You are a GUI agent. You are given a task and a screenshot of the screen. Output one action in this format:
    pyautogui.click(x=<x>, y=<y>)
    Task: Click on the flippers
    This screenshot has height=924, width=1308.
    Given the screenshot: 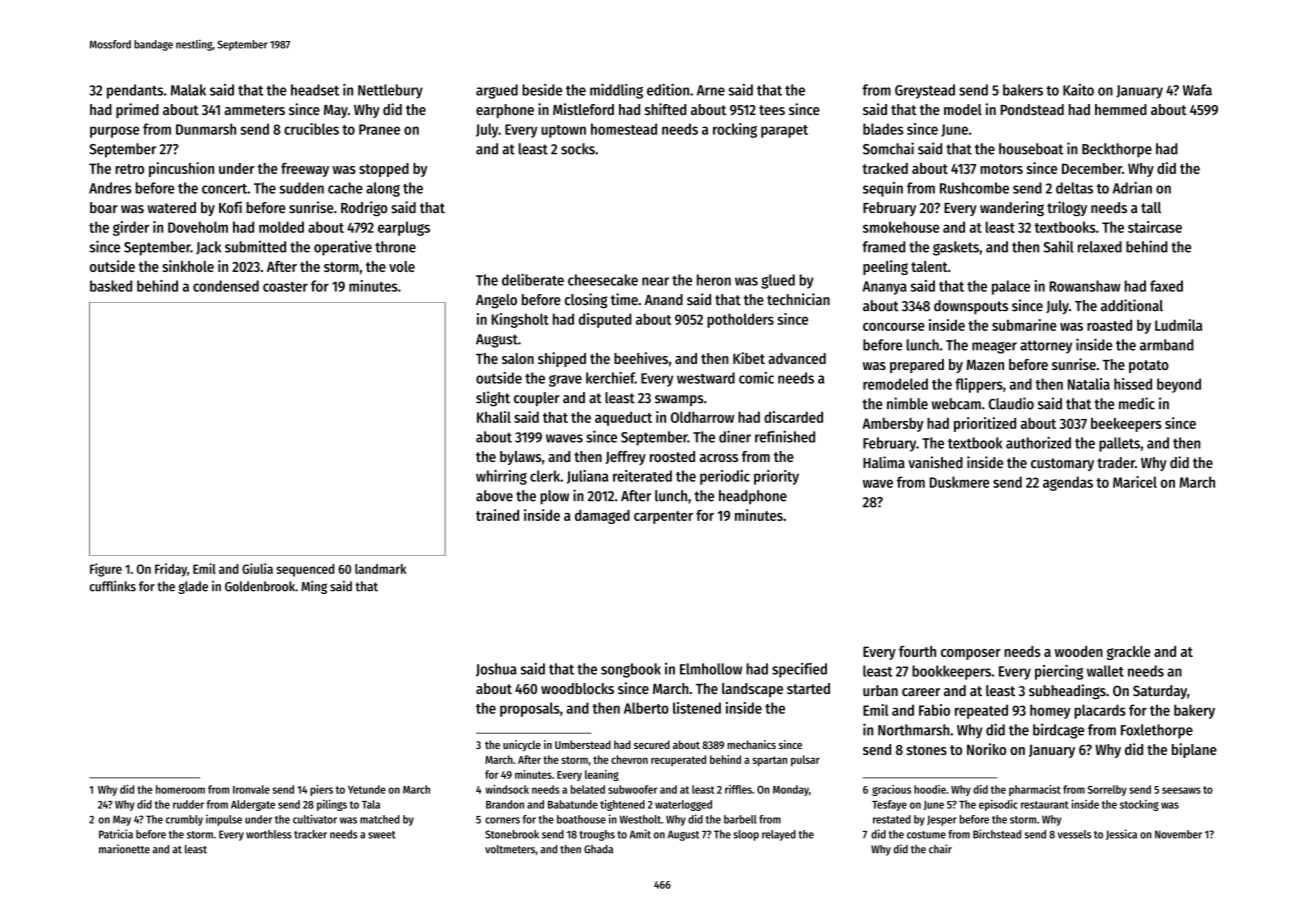 What is the action you would take?
    pyautogui.click(x=979, y=385)
